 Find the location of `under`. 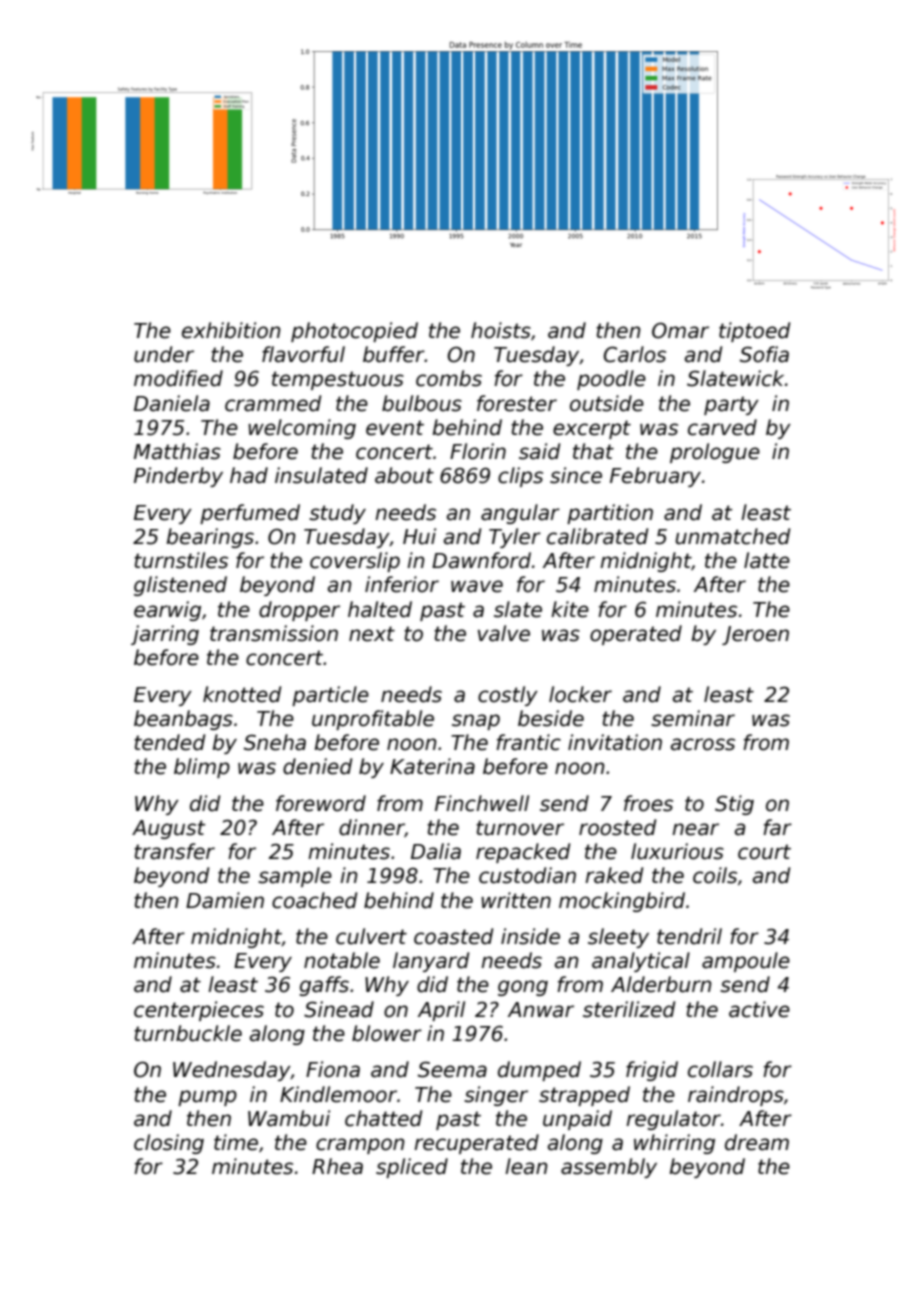

under is located at coordinates (164, 354).
